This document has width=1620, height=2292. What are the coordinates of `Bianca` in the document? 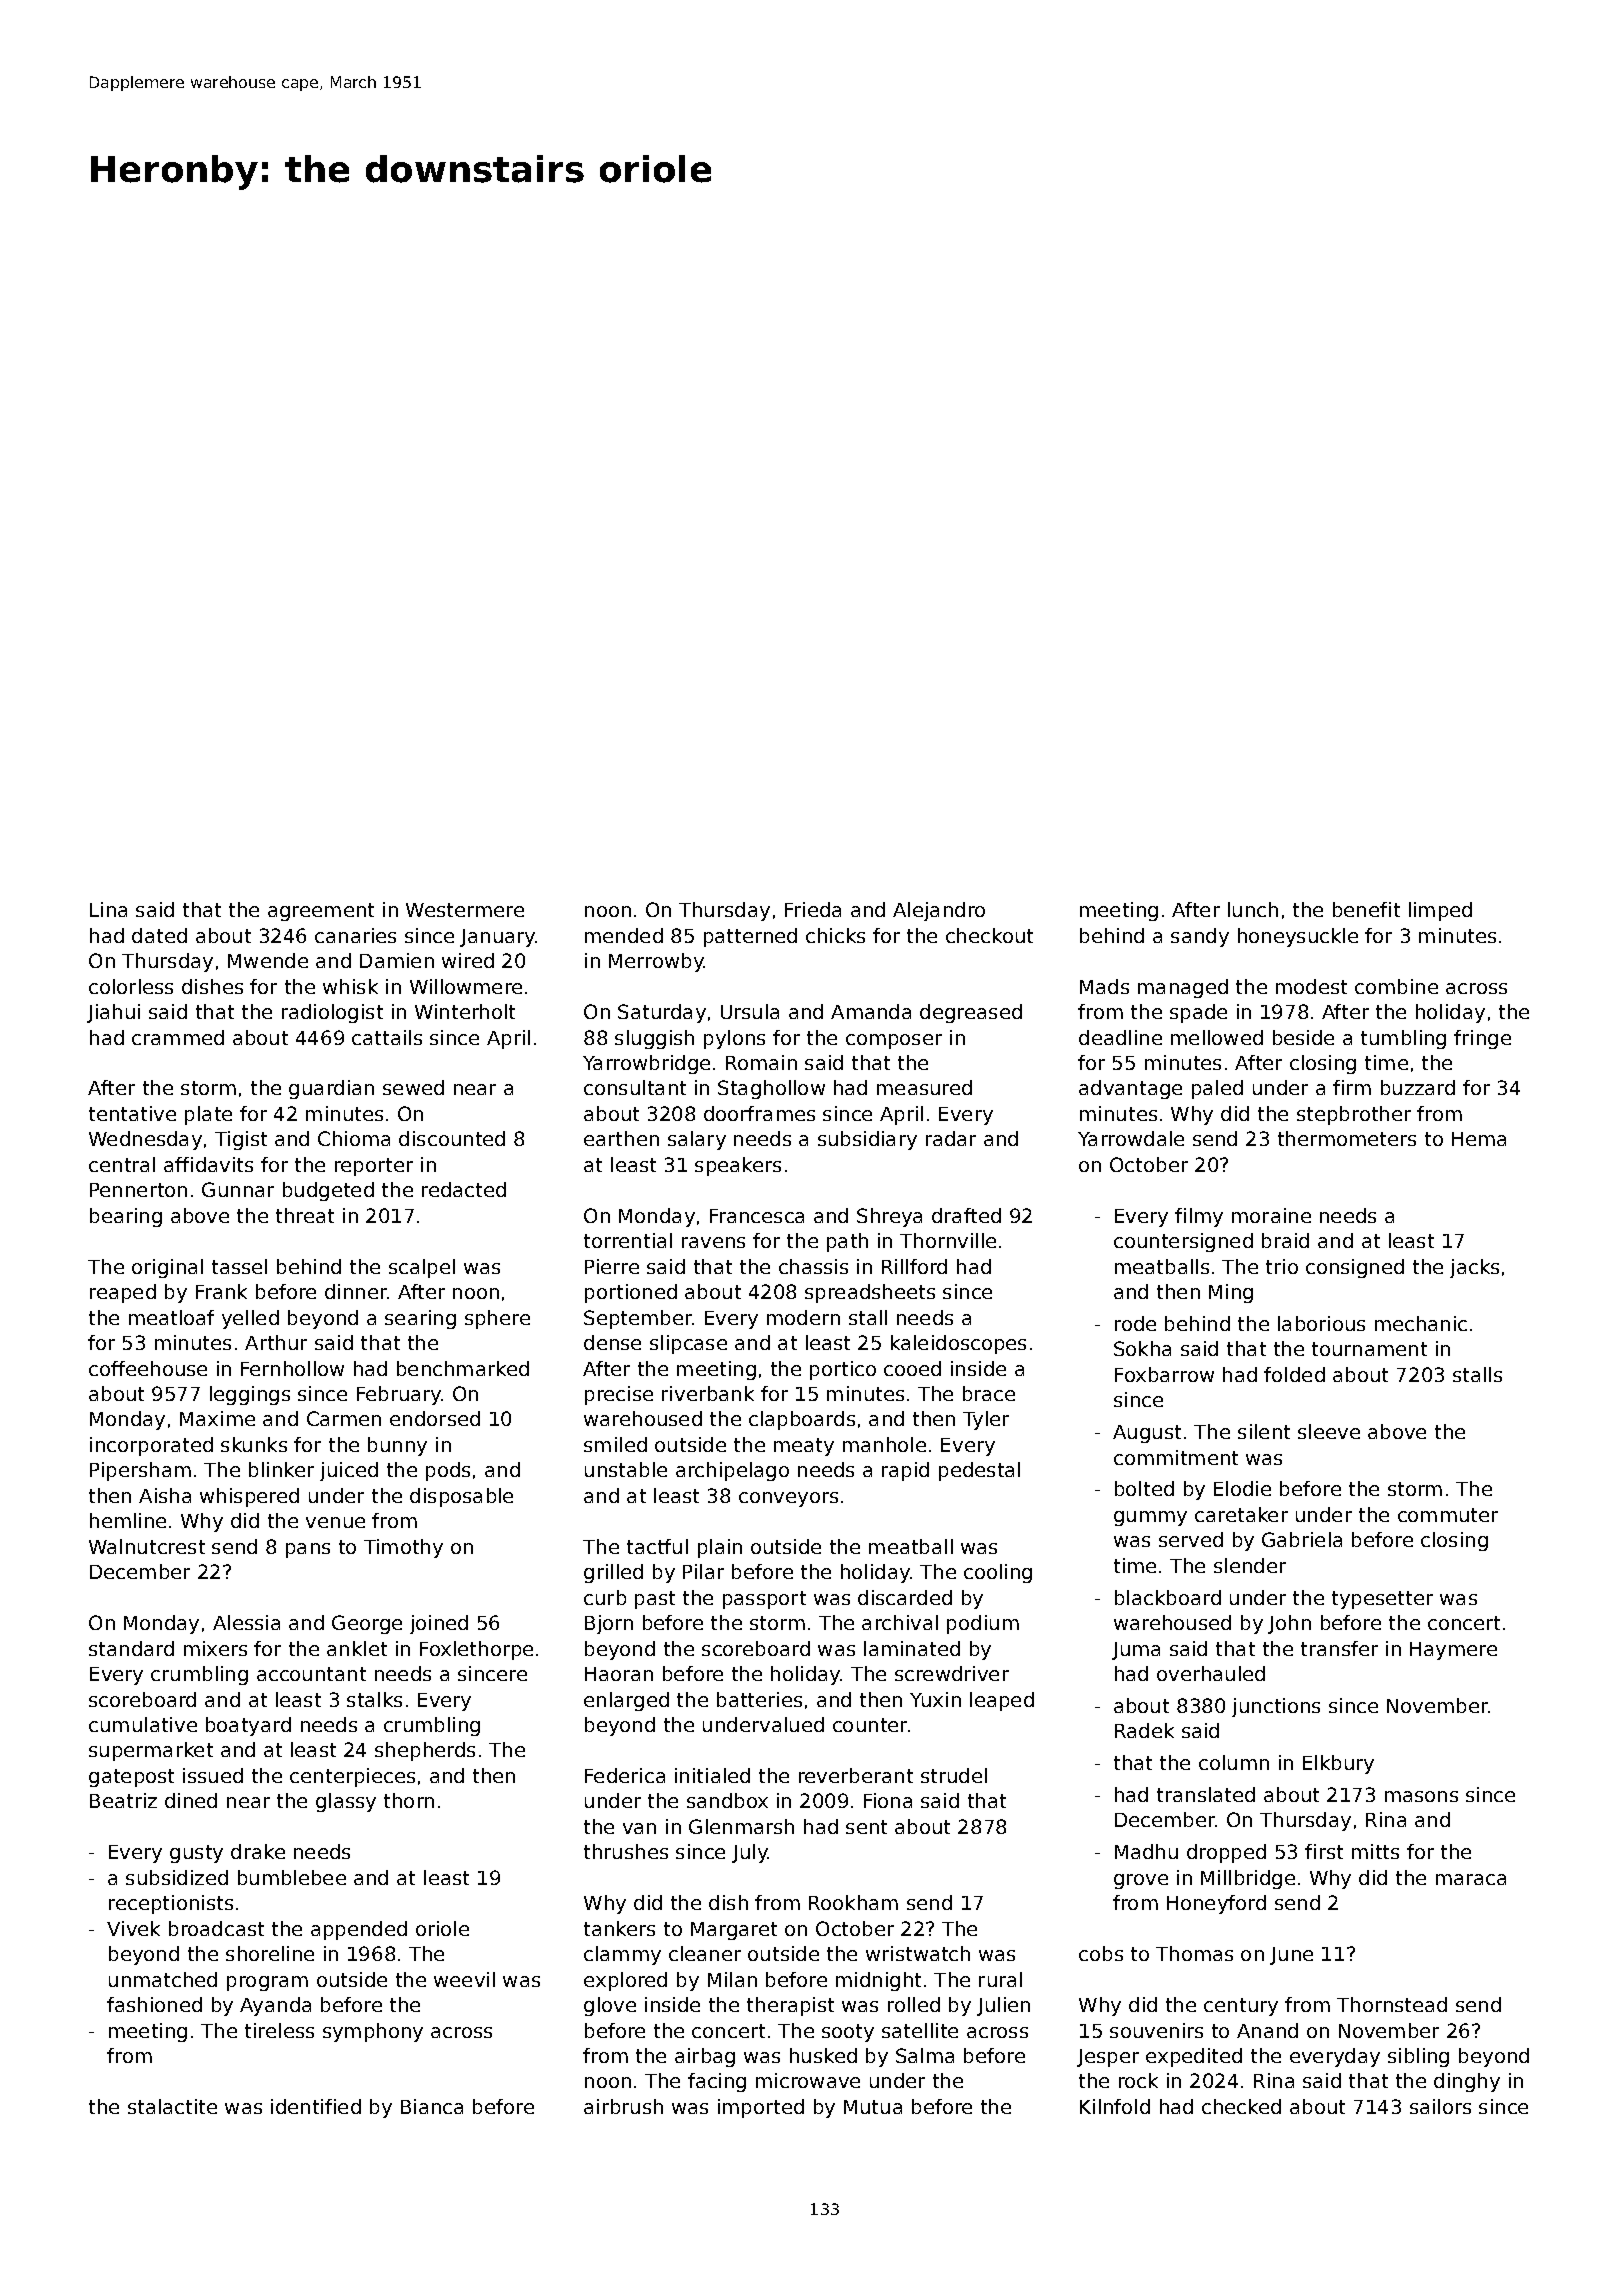 It's located at (432, 2106).
